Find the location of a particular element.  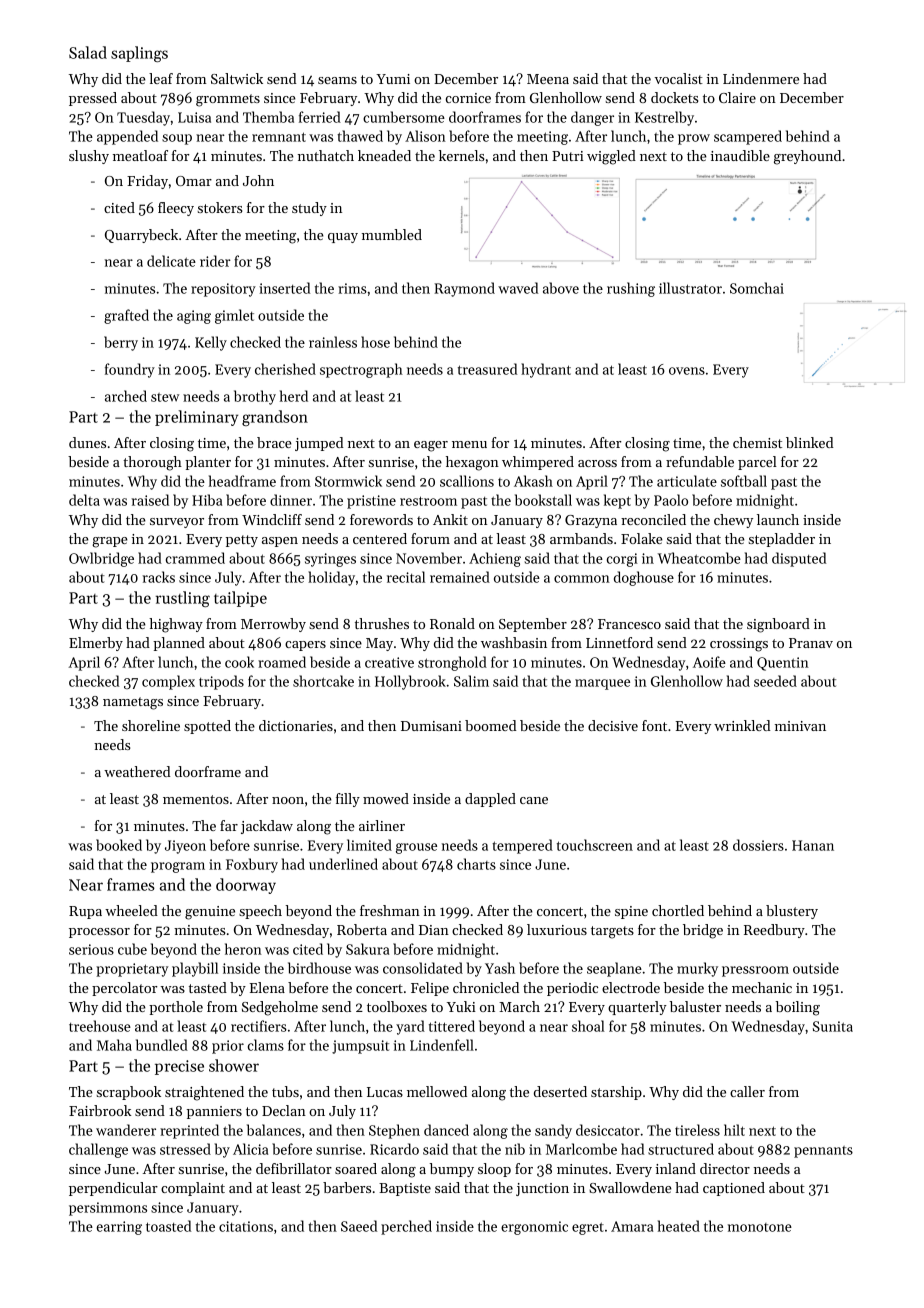

weathered is located at coordinates (137, 771).
